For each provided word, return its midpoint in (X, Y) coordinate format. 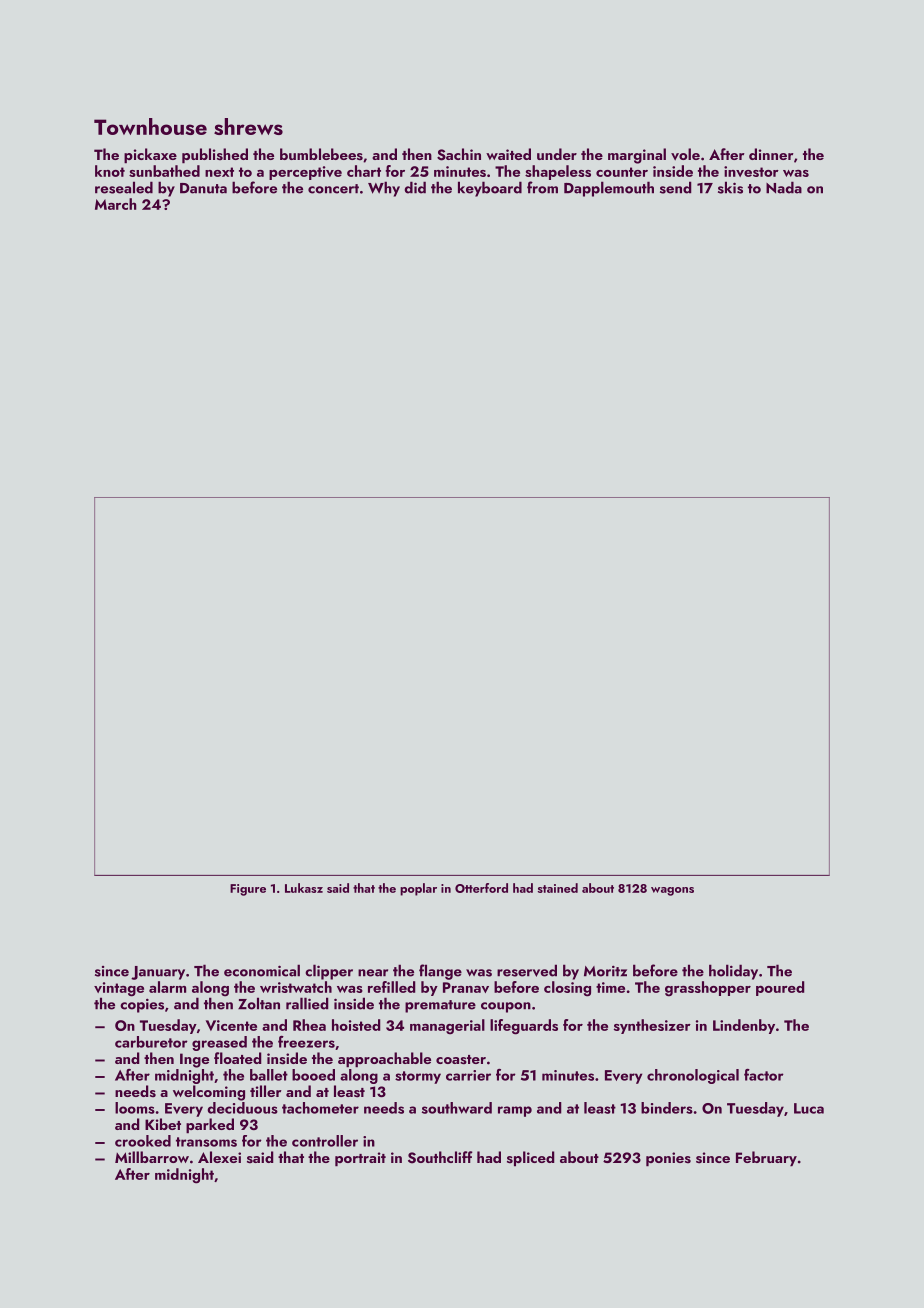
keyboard (490, 189)
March (115, 204)
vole (685, 154)
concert (333, 189)
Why (384, 189)
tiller (266, 1091)
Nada (784, 187)
